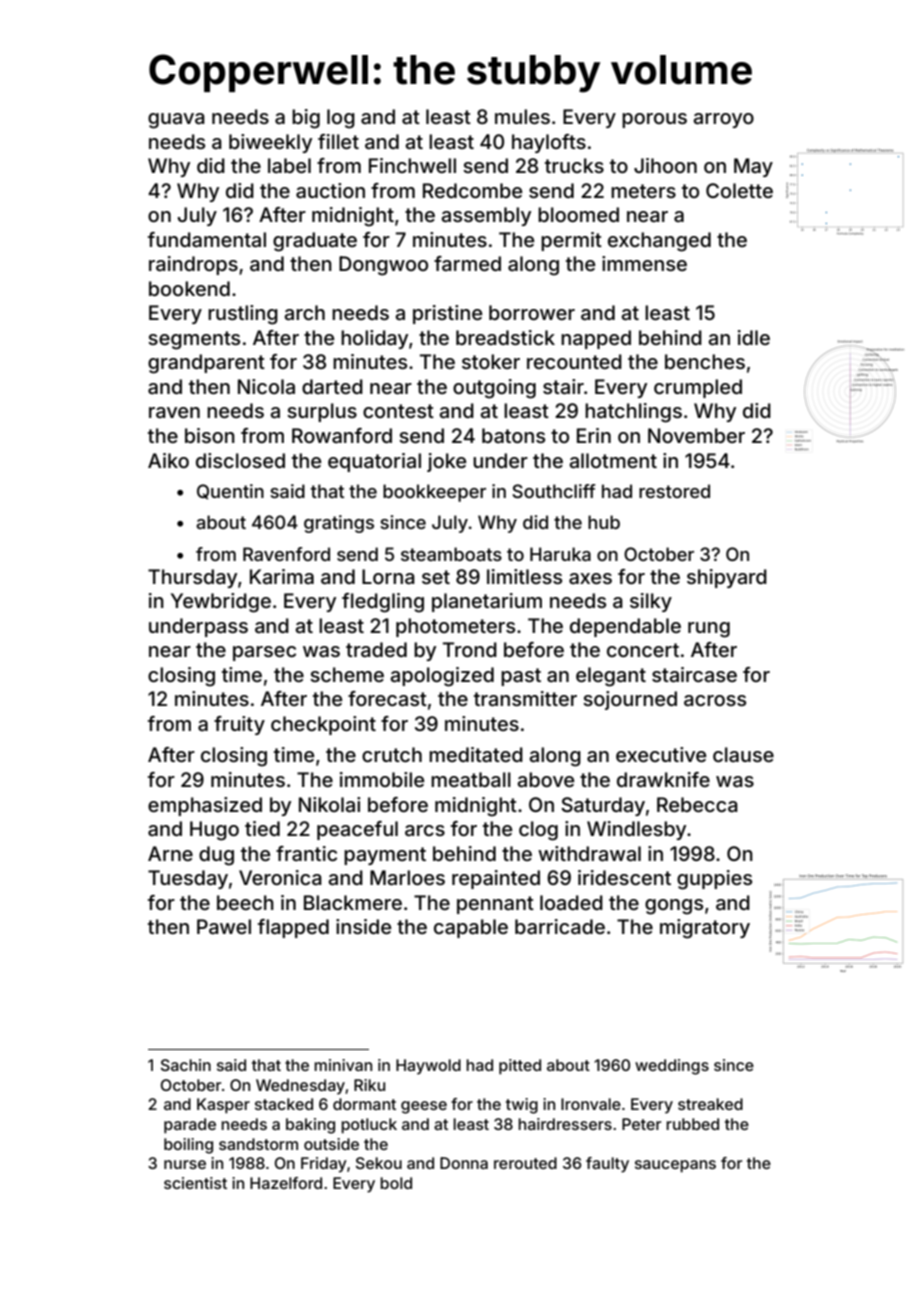 The image size is (924, 1314). I want to click on rubbed, so click(692, 1124).
